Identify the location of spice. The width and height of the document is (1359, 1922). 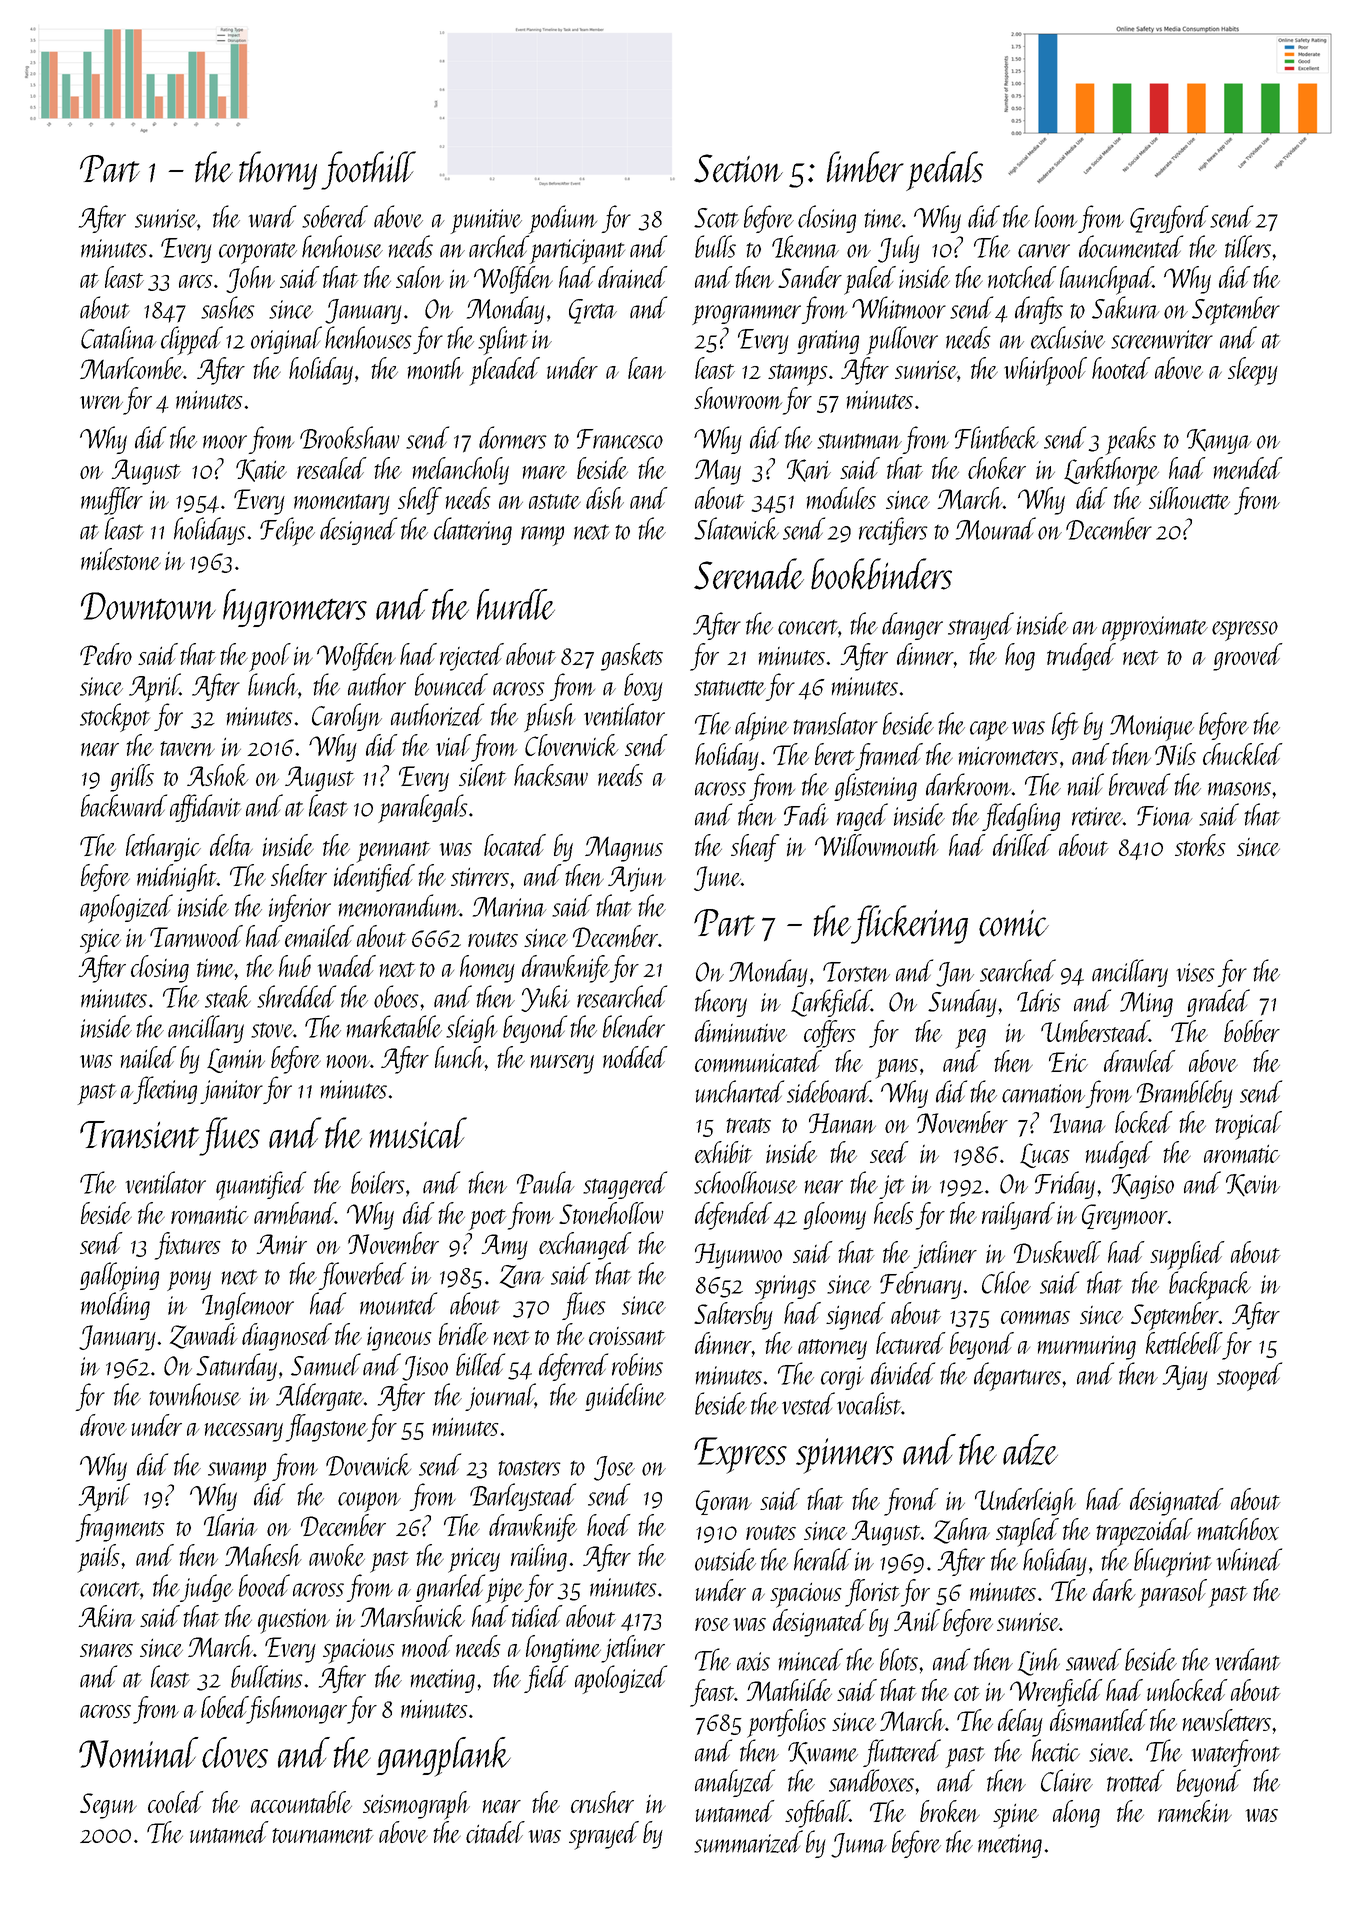
(100, 941).
